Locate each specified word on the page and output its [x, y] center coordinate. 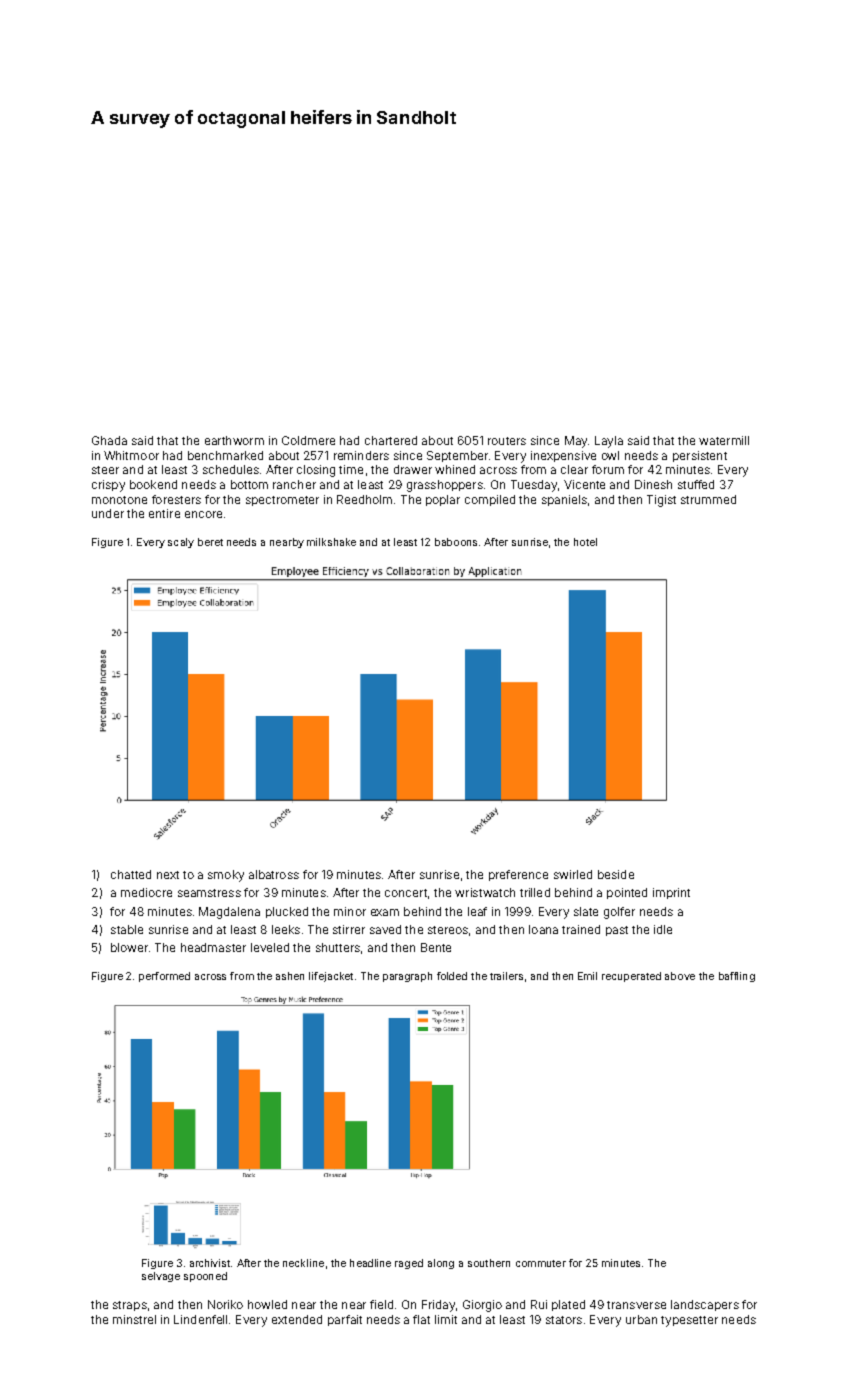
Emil [587, 976]
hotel [585, 542]
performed [164, 977]
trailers [506, 976]
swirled [573, 874]
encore [203, 514]
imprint [671, 893]
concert [406, 893]
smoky [226, 876]
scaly [181, 543]
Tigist [661, 501]
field [381, 1304]
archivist [210, 1263]
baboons [456, 542]
